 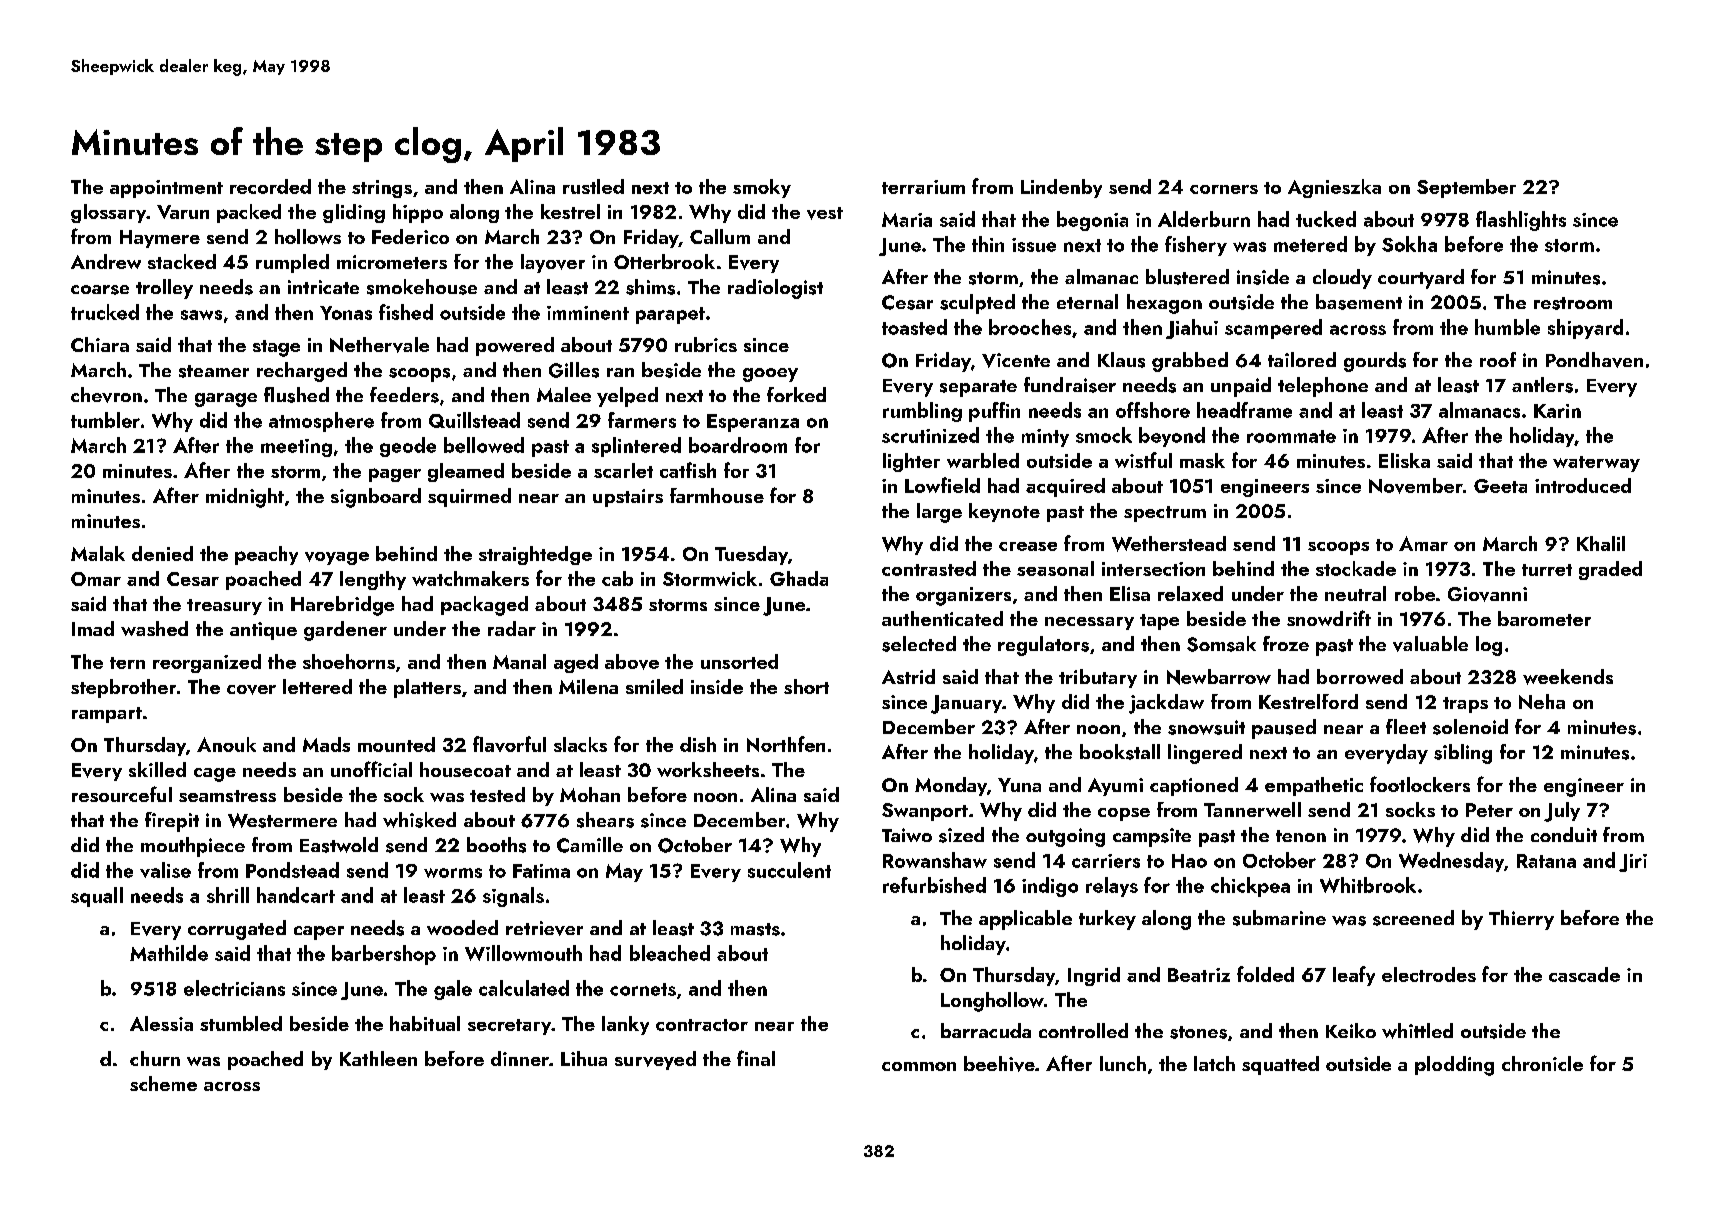 What do you see at coordinates (756, 1058) in the document?
I see `final` at bounding box center [756, 1058].
